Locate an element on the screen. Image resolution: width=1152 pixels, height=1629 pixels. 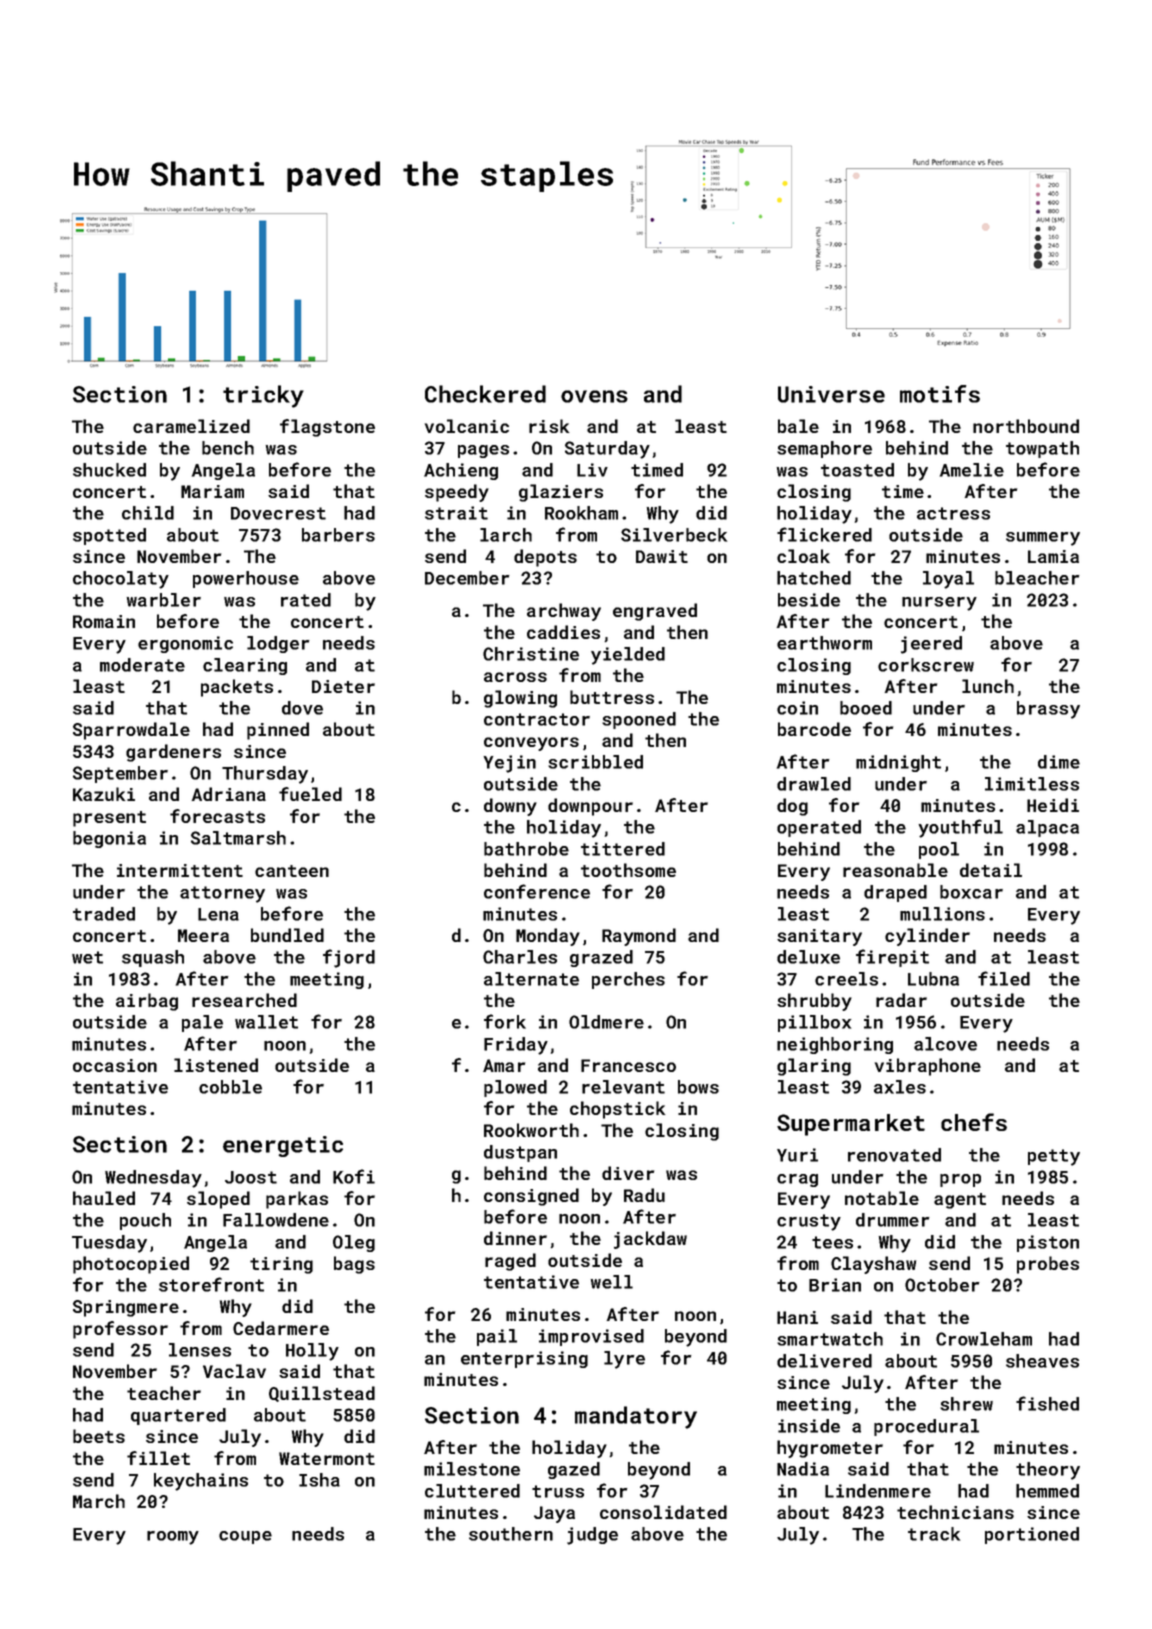
detail is located at coordinates (991, 870).
